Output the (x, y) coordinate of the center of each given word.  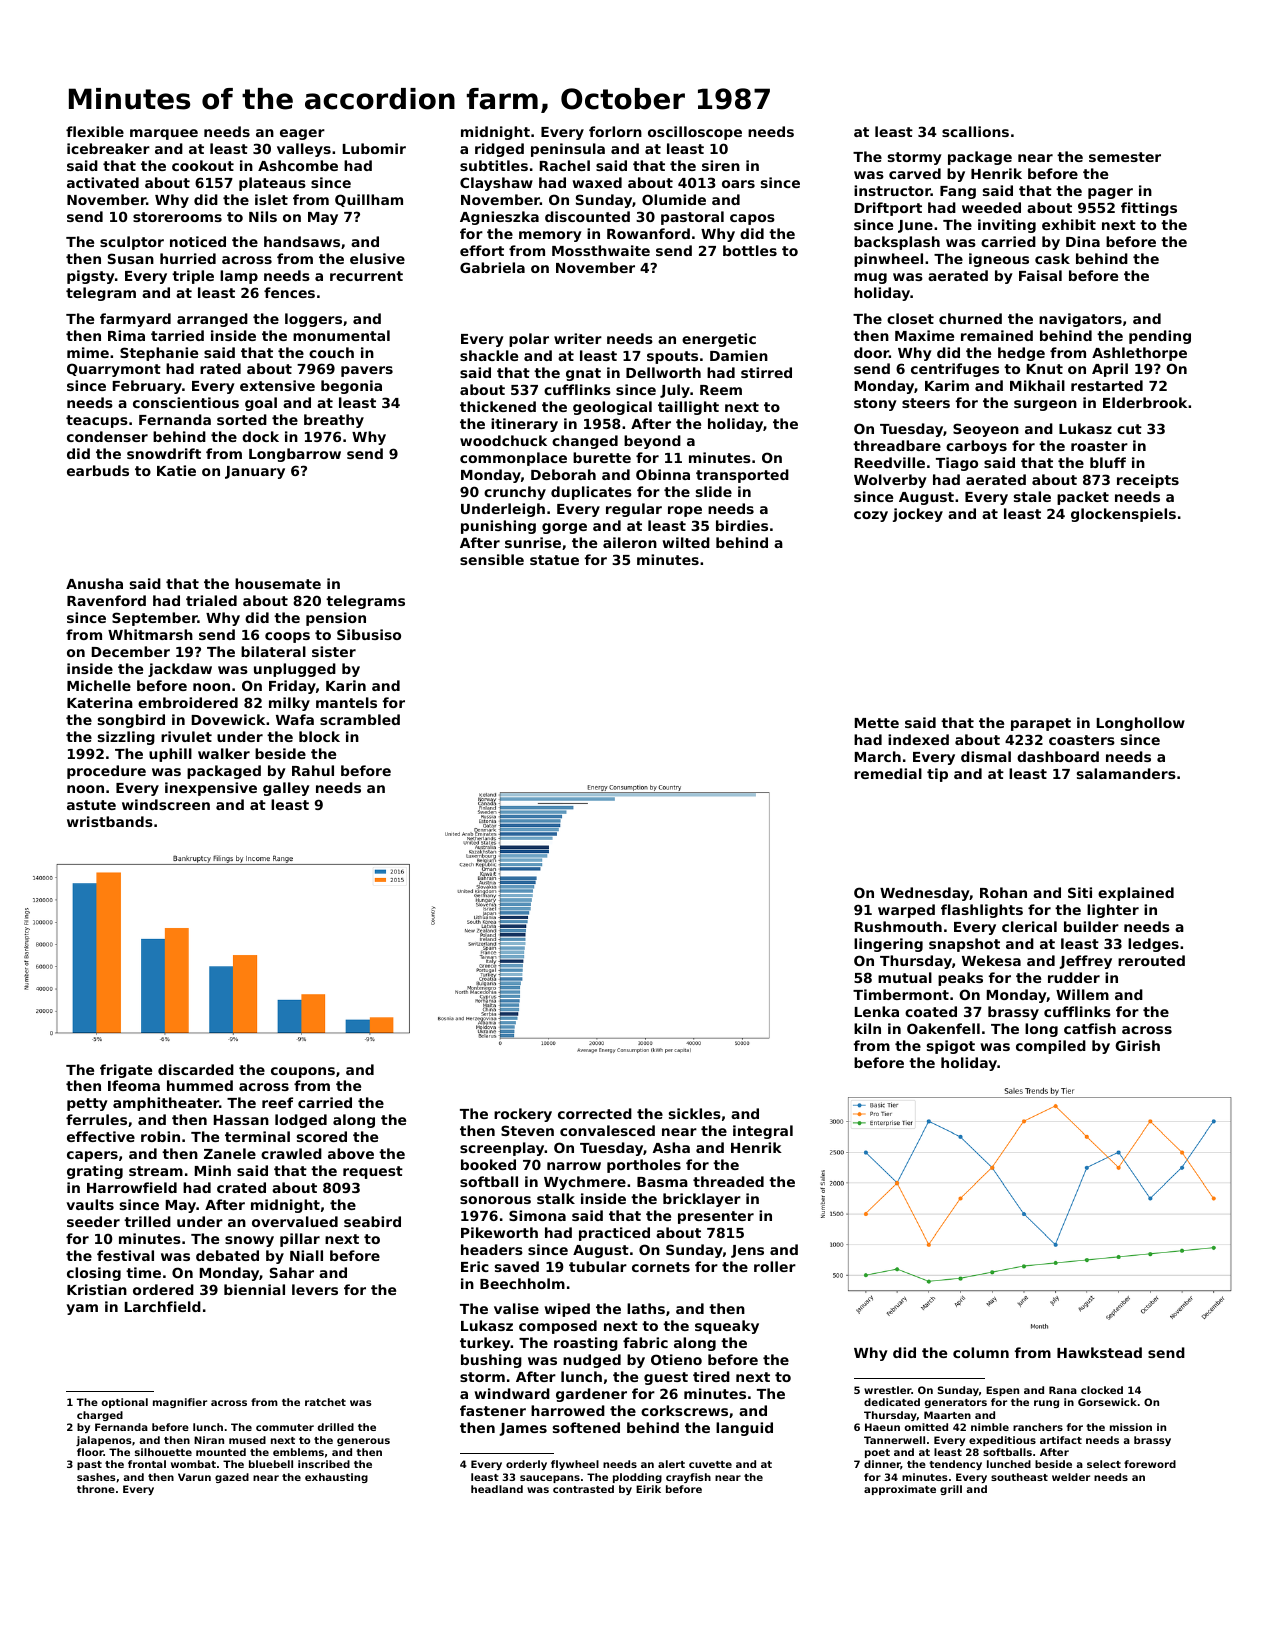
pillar (300, 1240)
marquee (164, 134)
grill (951, 1490)
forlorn (615, 131)
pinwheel (888, 260)
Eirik (648, 1489)
